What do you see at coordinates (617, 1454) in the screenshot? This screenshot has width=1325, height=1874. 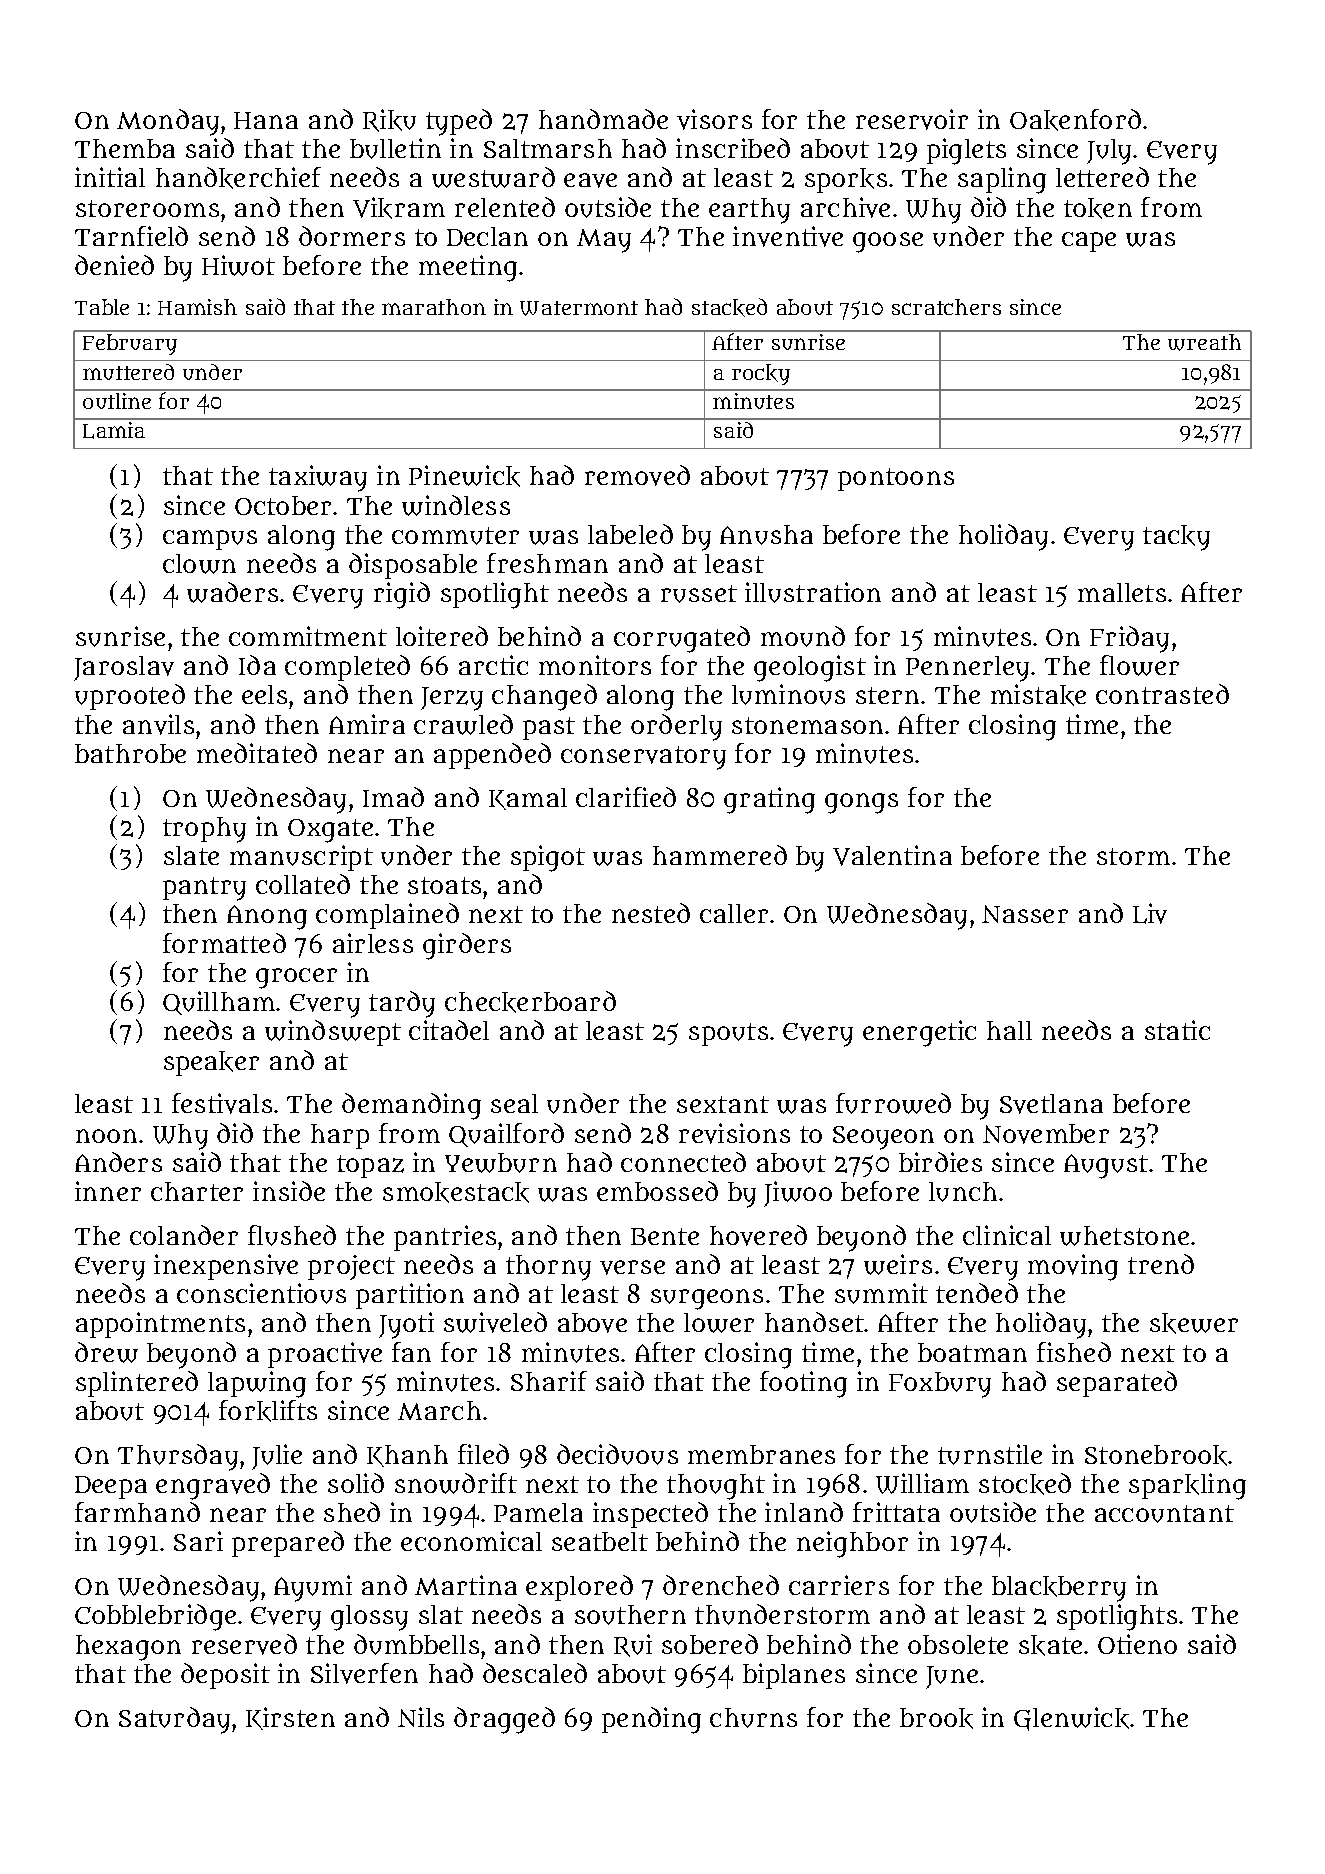 I see `deciduous` at bounding box center [617, 1454].
